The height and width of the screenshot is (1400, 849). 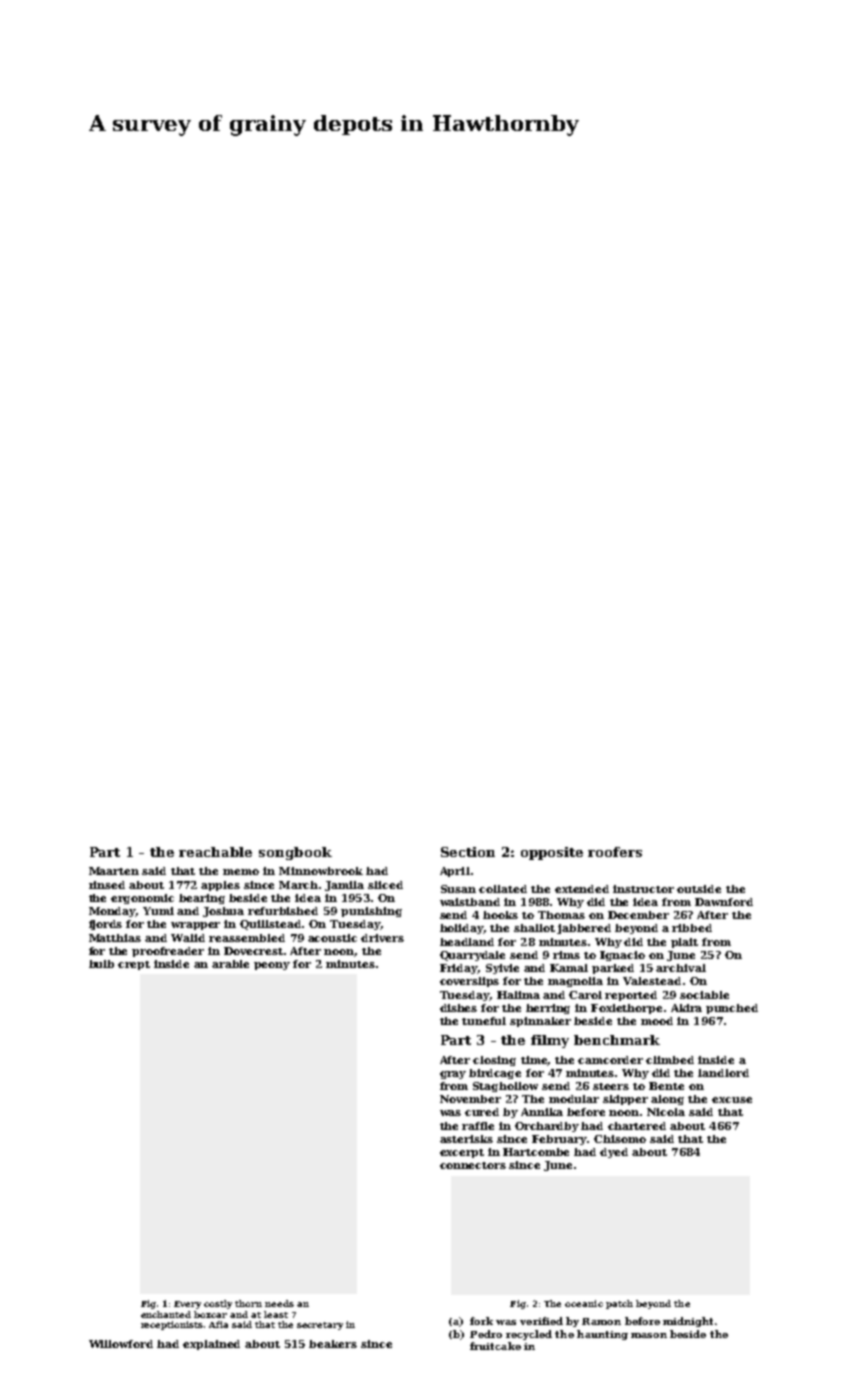 What do you see at coordinates (481, 1321) in the screenshot?
I see `fork` at bounding box center [481, 1321].
